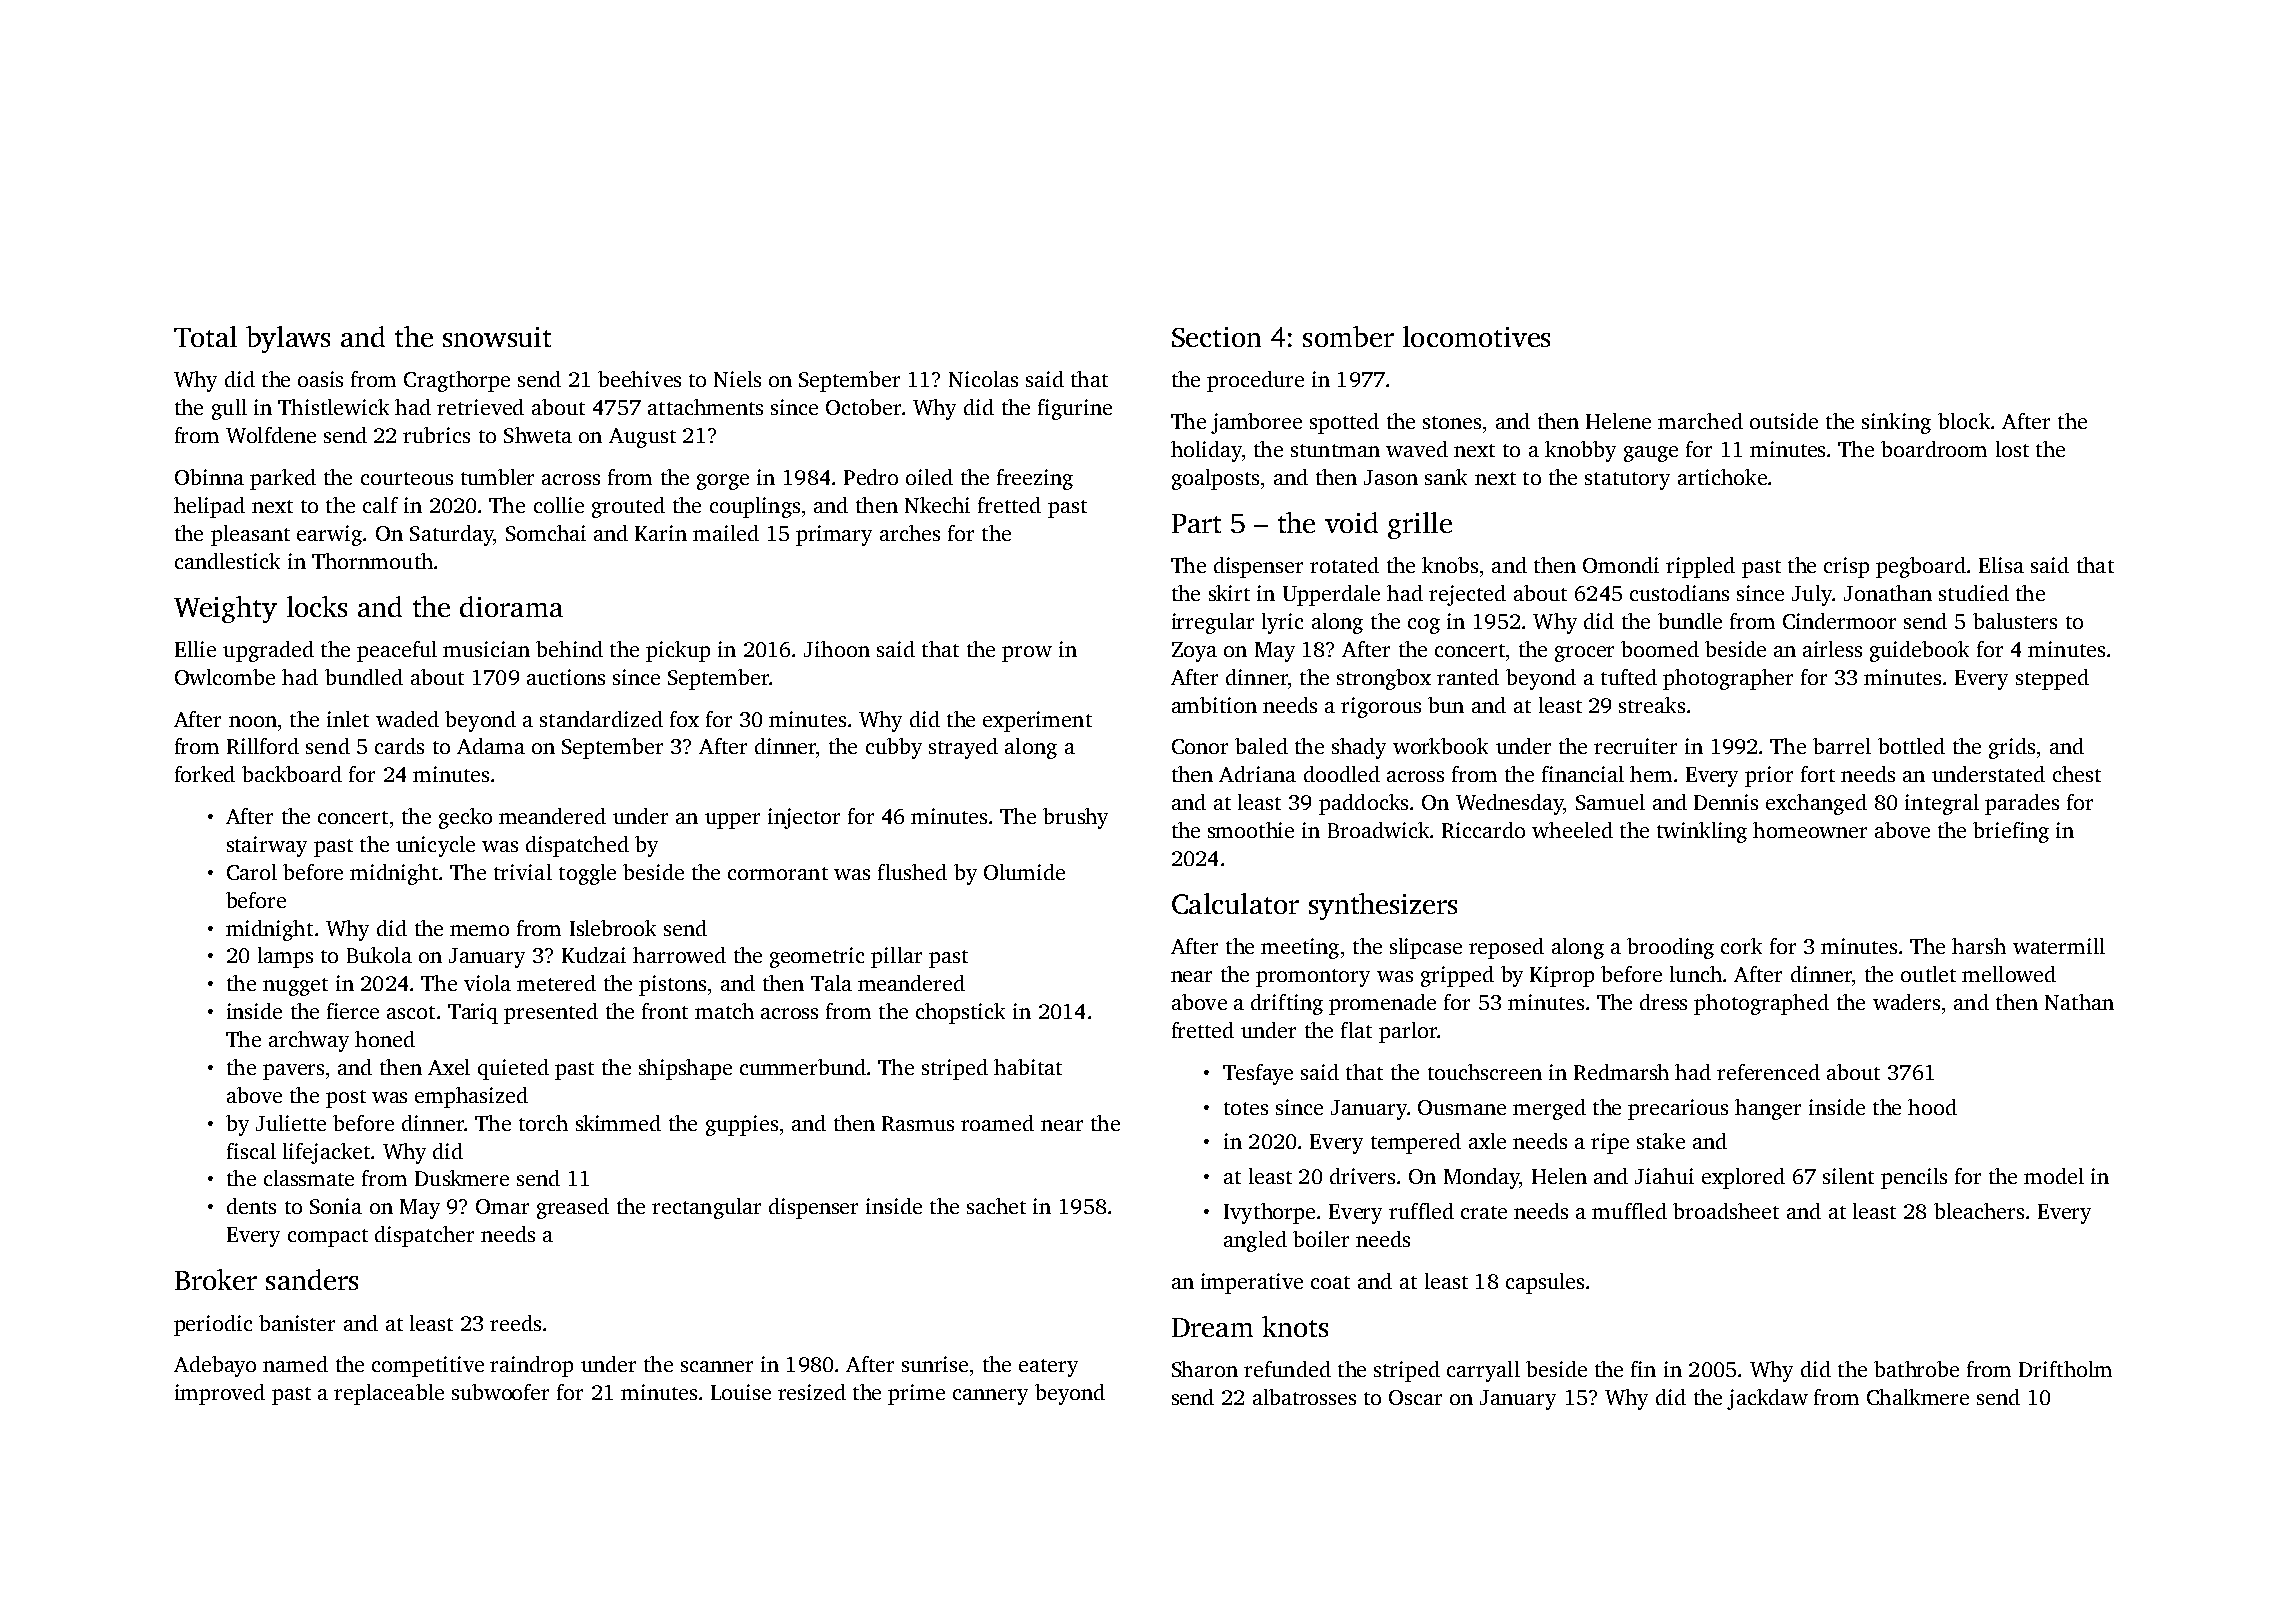  What do you see at coordinates (543, 1123) in the page?
I see `torch` at bounding box center [543, 1123].
